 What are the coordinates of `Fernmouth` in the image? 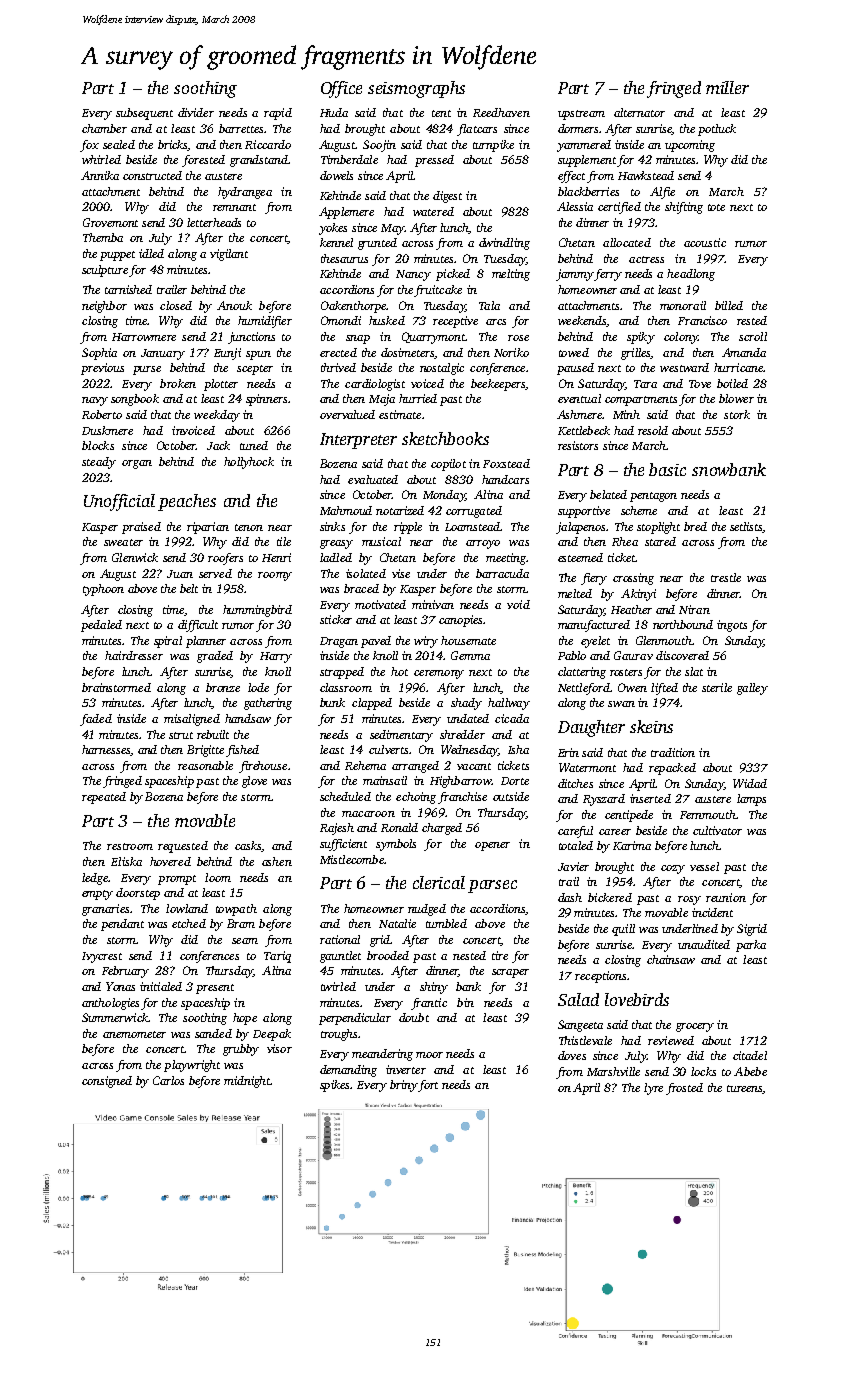 It's located at (708, 814).
